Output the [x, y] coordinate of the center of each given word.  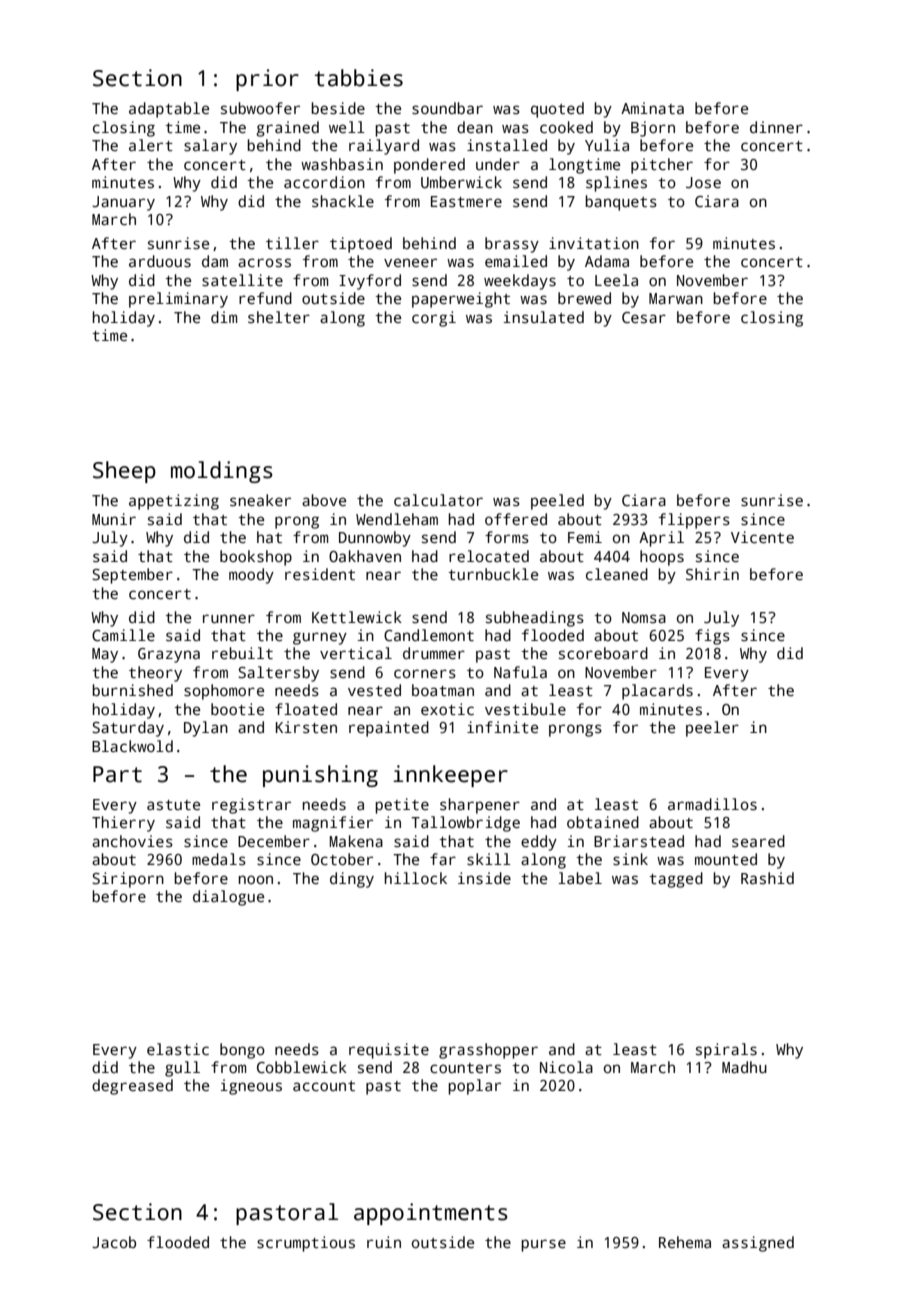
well [347, 127]
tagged [676, 880]
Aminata [652, 108]
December [274, 841]
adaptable [169, 110]
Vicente [762, 537]
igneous [251, 1087]
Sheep [124, 472]
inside [484, 878]
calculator [438, 500]
